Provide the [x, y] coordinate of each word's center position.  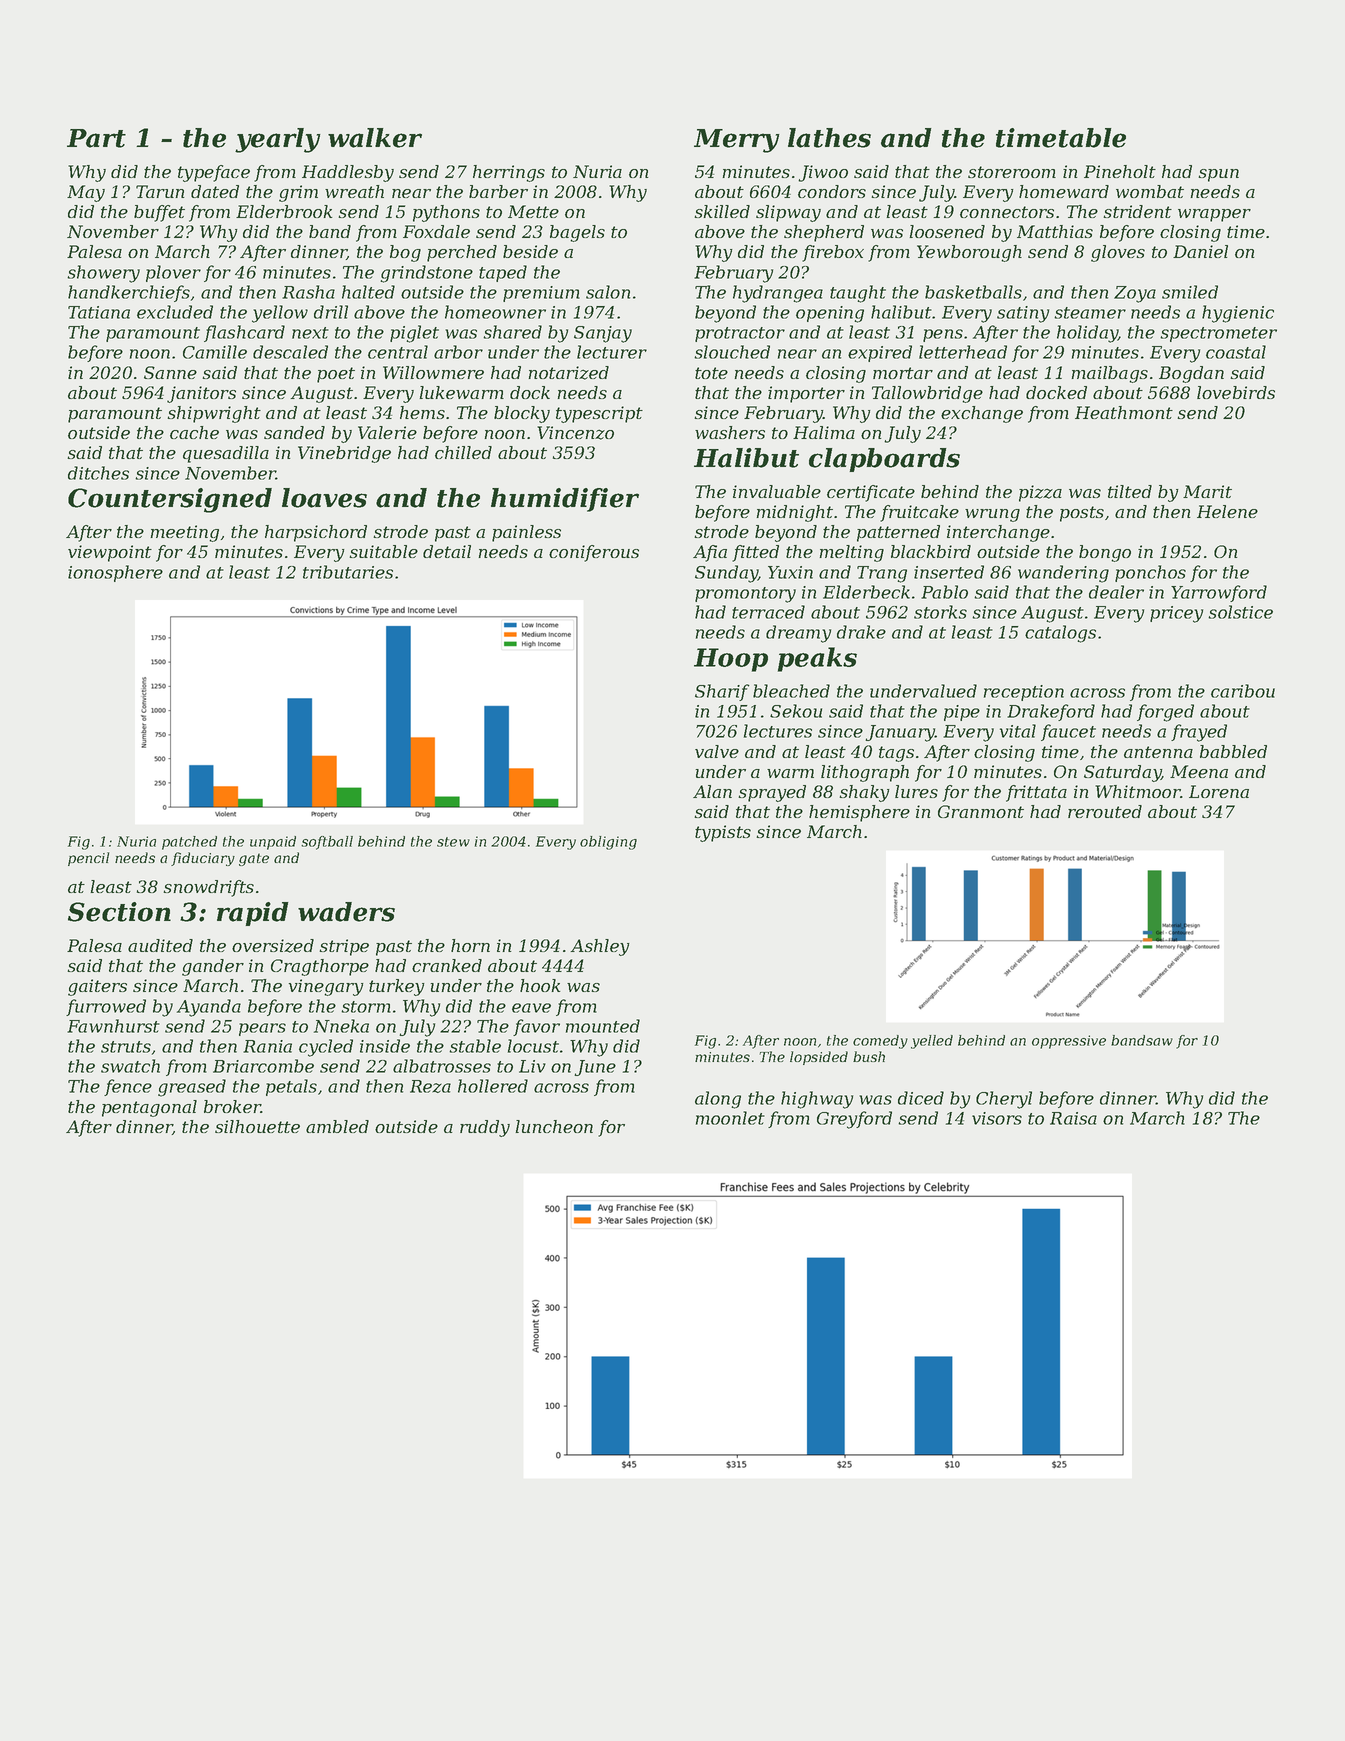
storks [940, 612]
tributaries [348, 572]
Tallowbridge [927, 394]
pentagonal [149, 1108]
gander [213, 967]
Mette [533, 211]
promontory [745, 595]
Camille [215, 352]
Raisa [1073, 1118]
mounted [603, 1026]
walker [375, 138]
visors [997, 1118]
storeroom [1012, 172]
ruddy [485, 1128]
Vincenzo [575, 433]
